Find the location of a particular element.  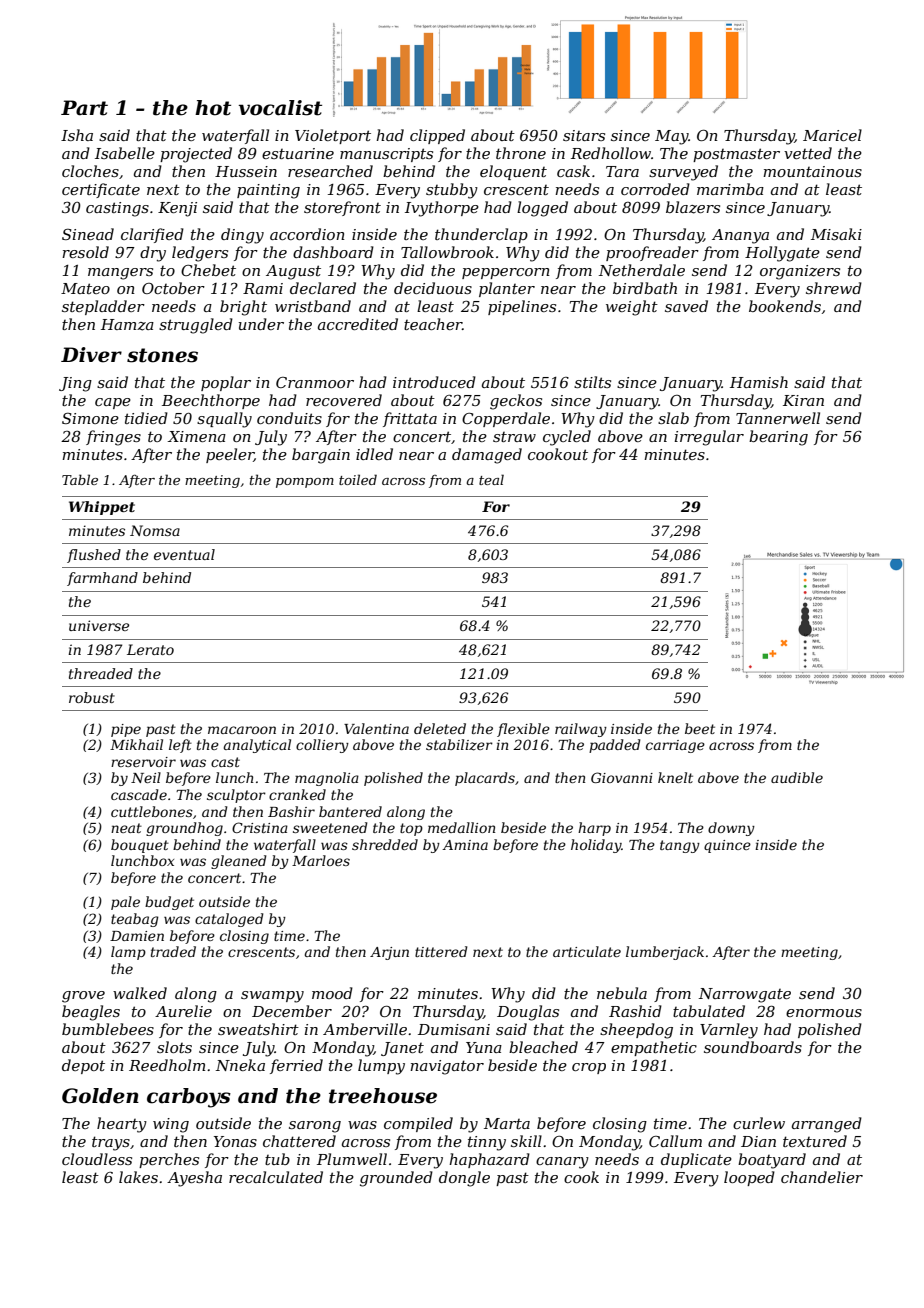

Table is located at coordinates (80, 479).
